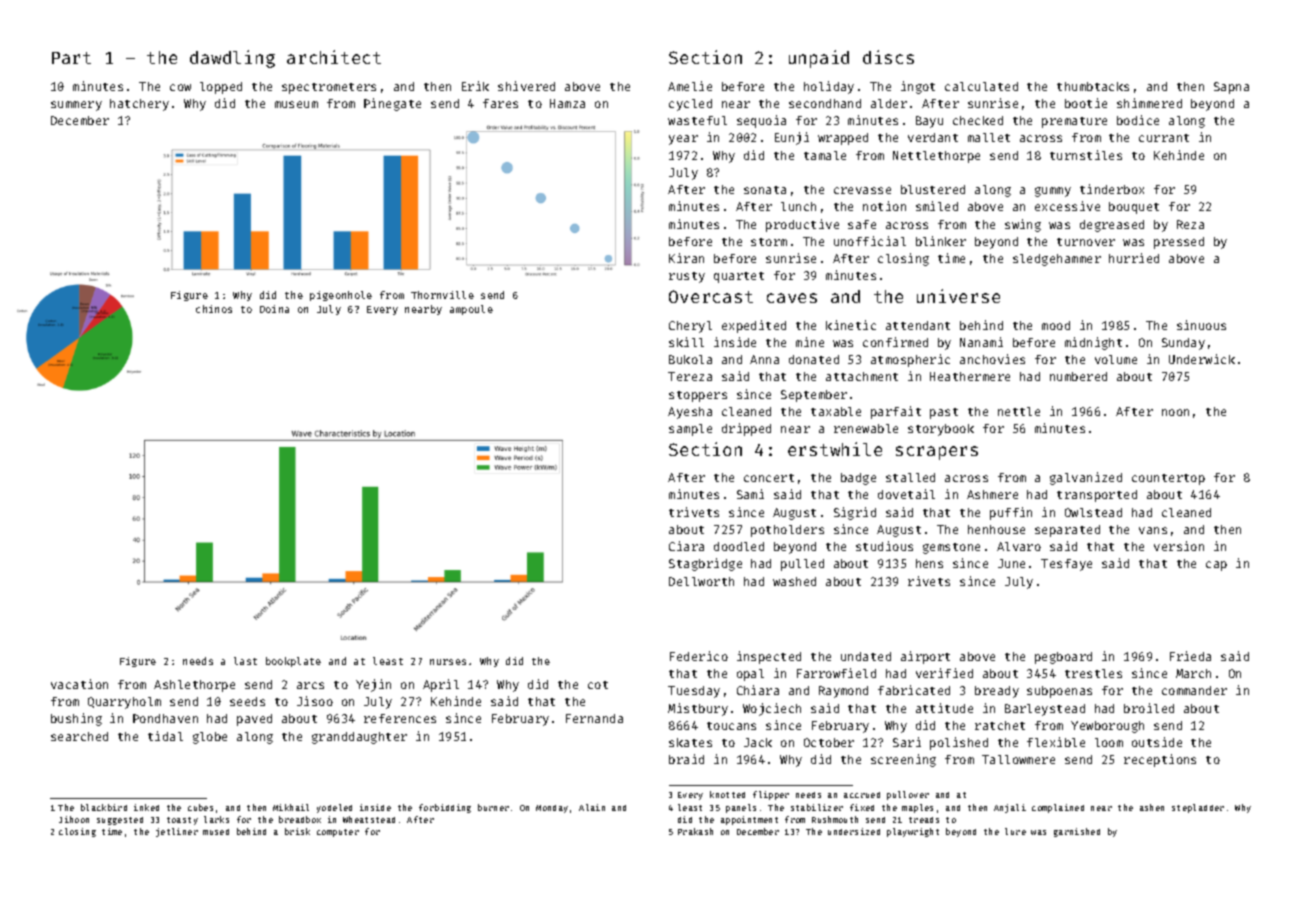 The image size is (1308, 924). What do you see at coordinates (210, 738) in the screenshot?
I see `globe` at bounding box center [210, 738].
